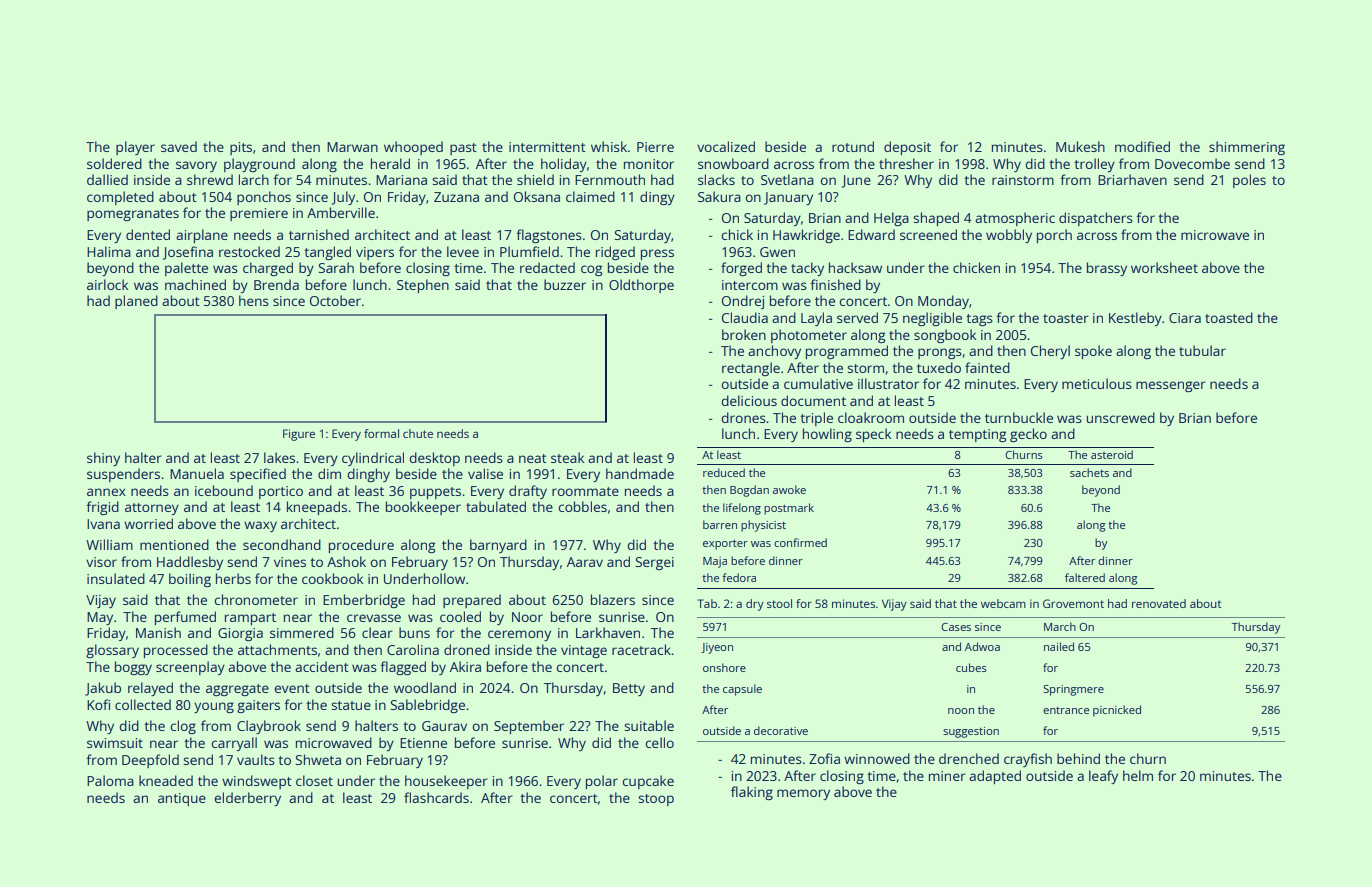  I want to click on January, so click(788, 198).
